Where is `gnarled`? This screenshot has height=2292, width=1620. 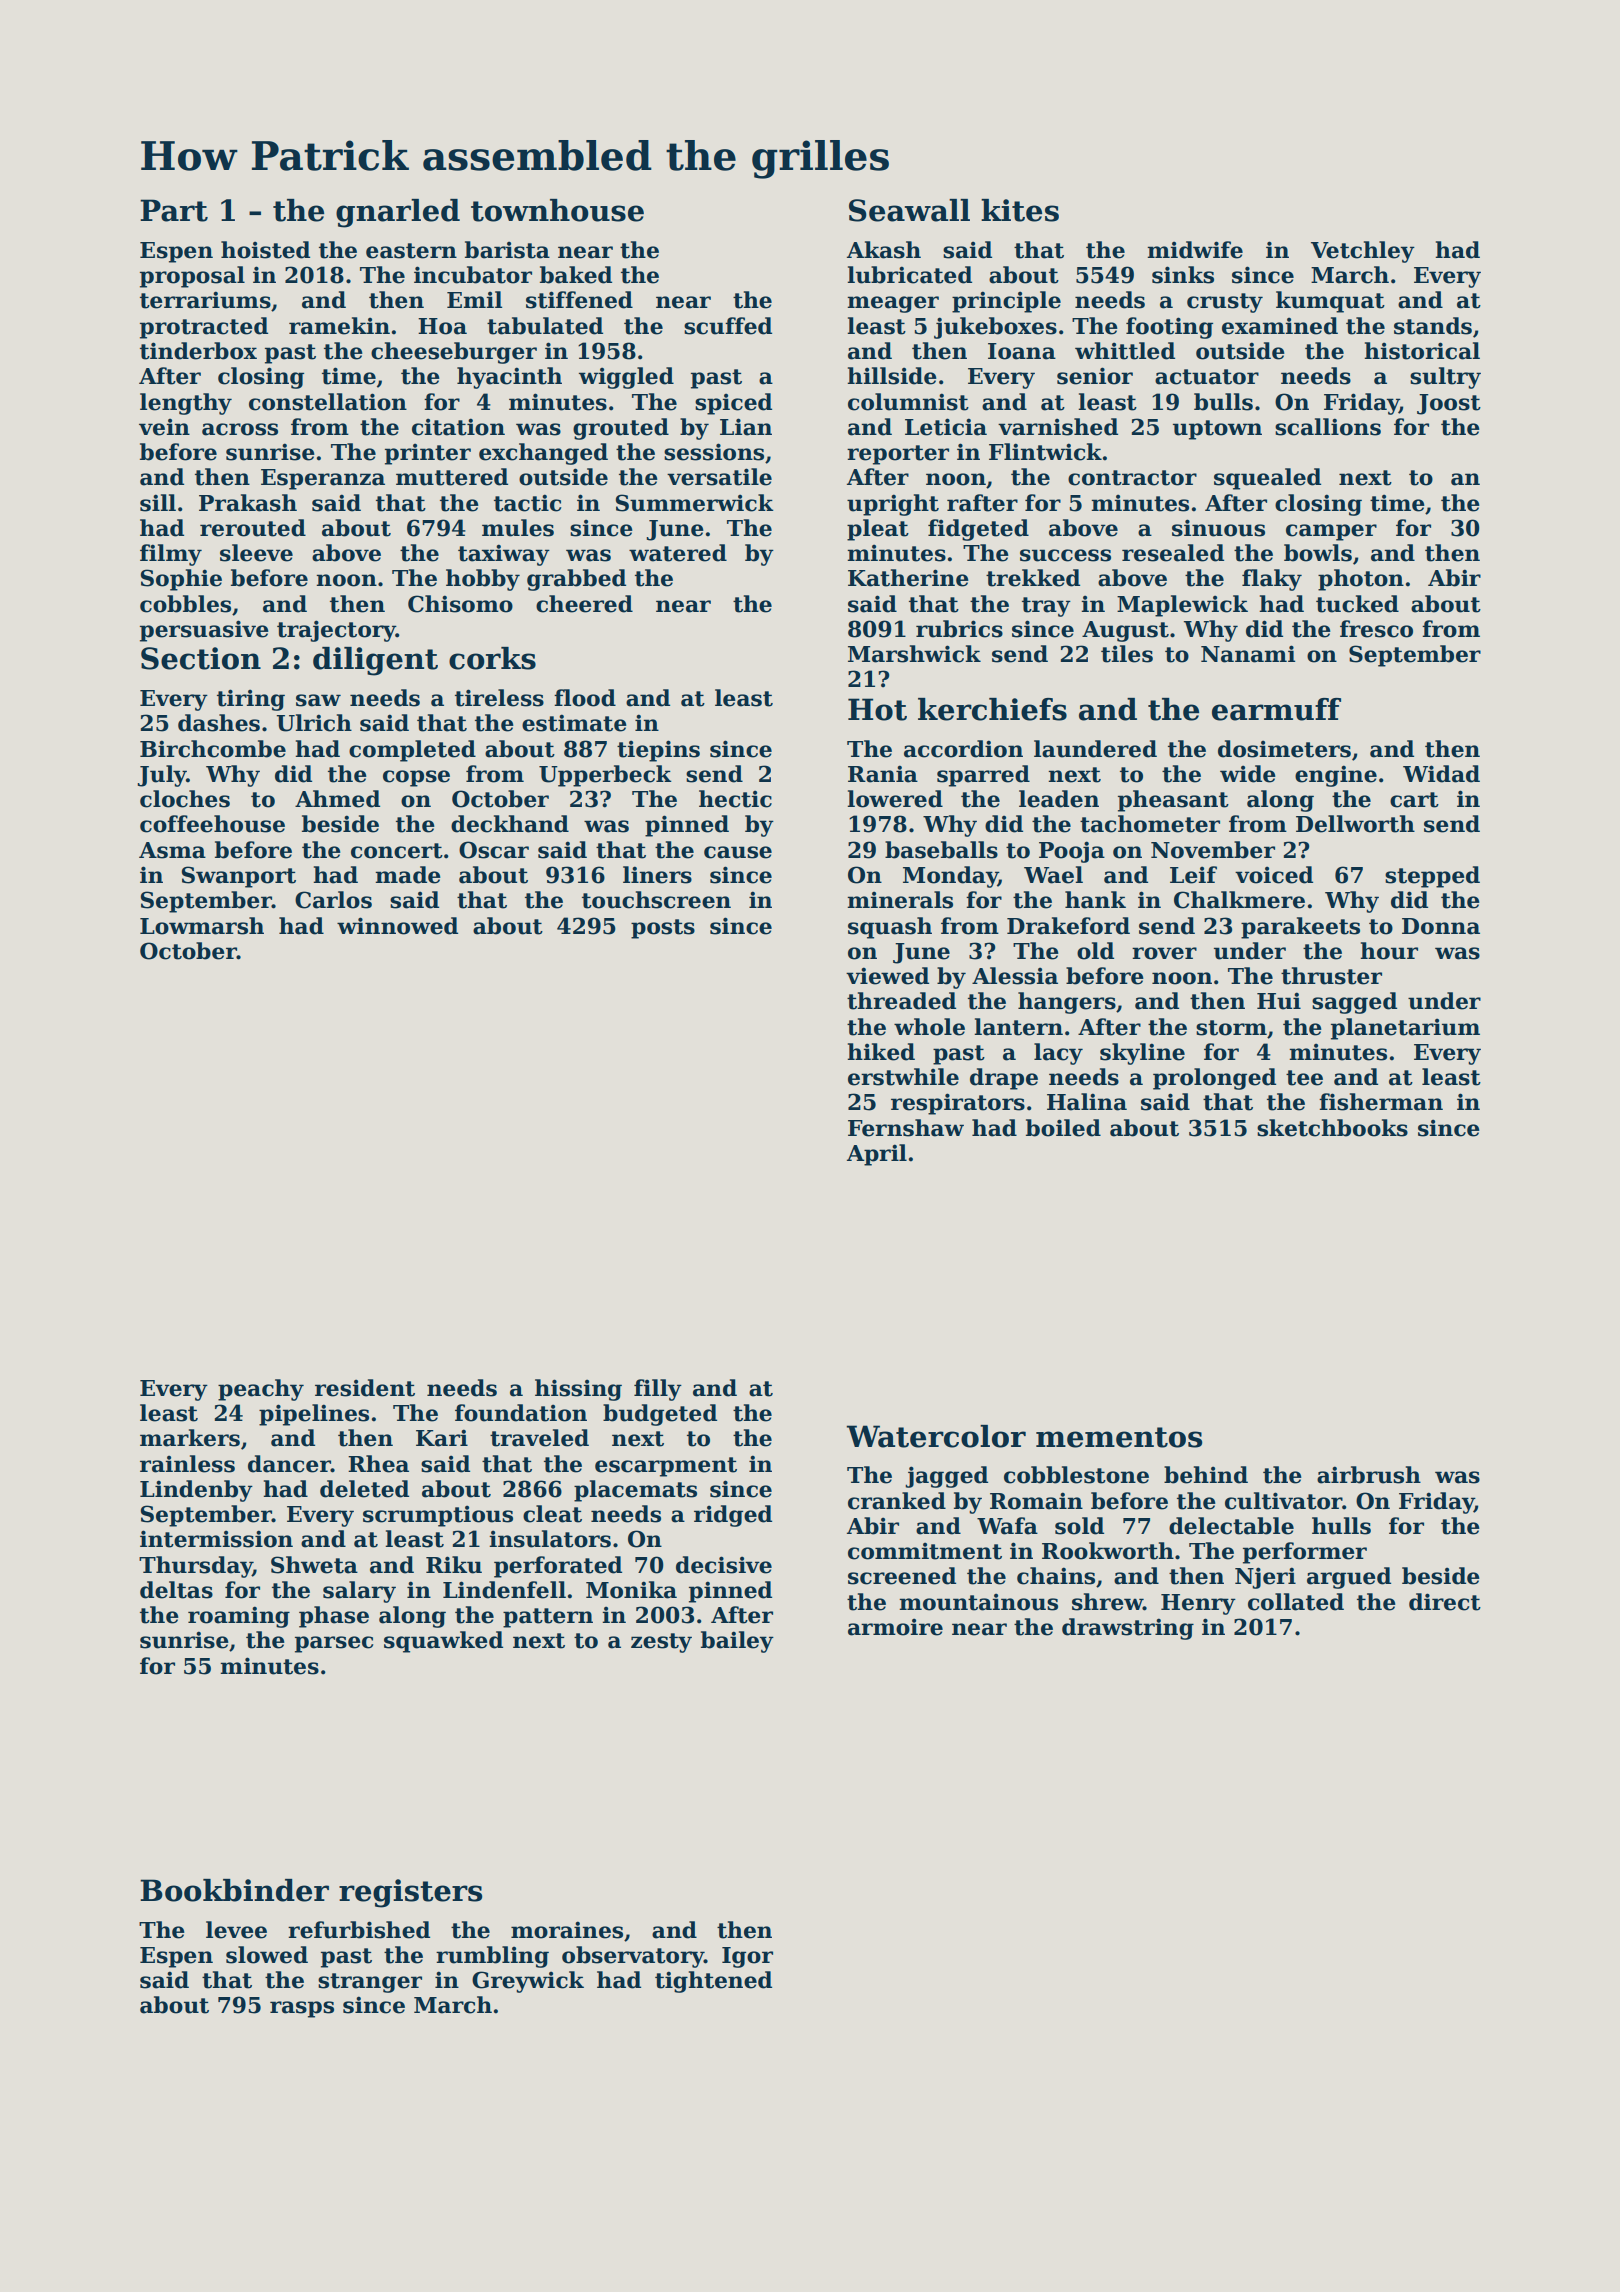 gnarled is located at coordinates (398, 213).
